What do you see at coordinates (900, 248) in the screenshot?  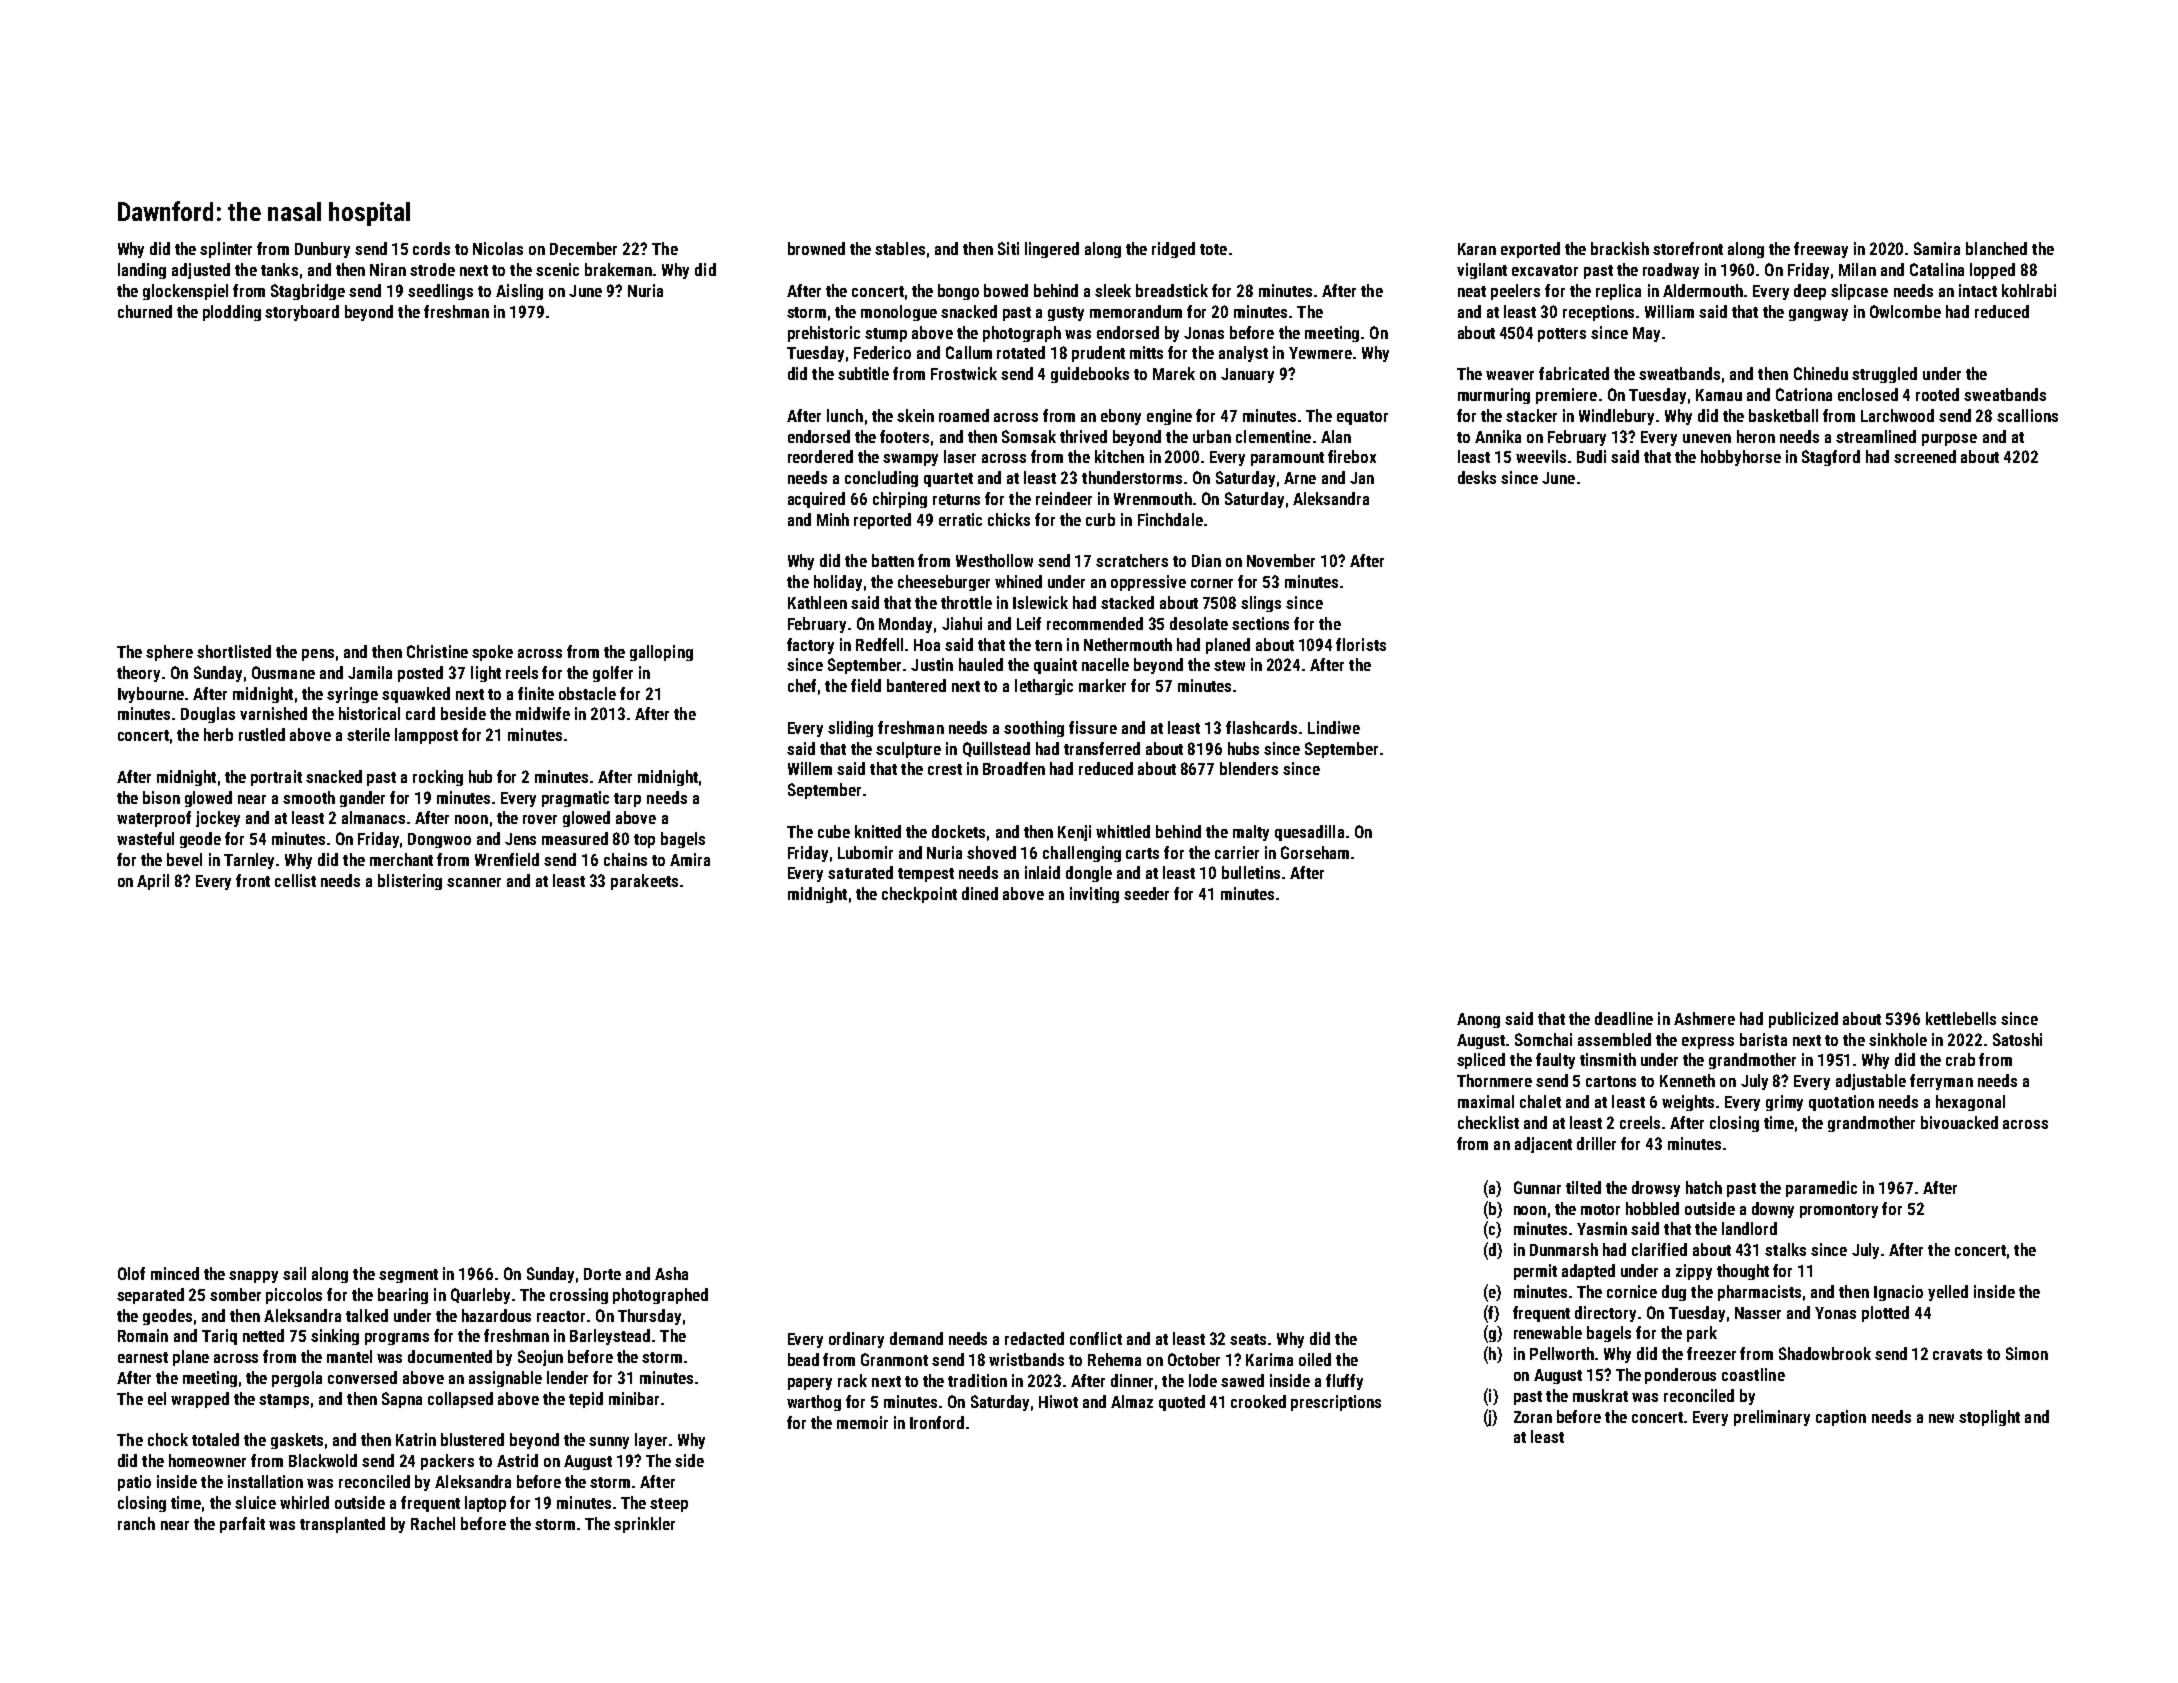 I see `stables` at bounding box center [900, 248].
